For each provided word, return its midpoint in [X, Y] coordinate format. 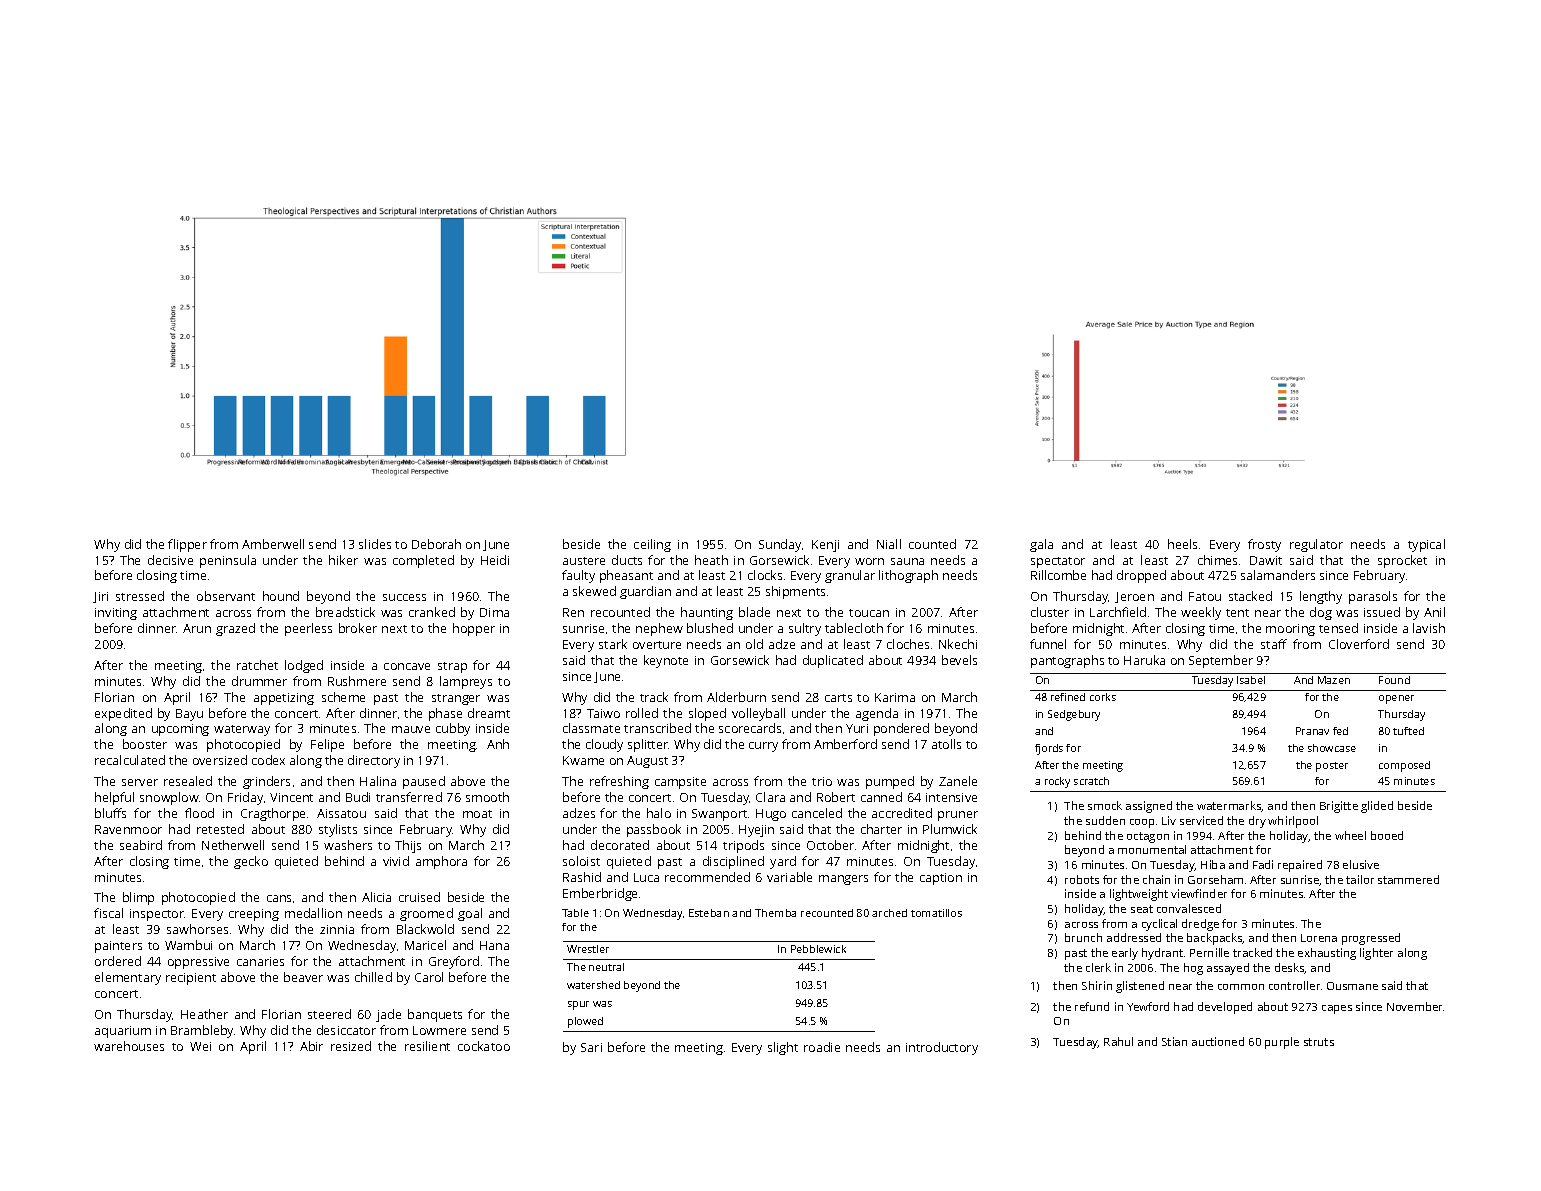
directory [374, 761]
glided [1377, 807]
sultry [805, 629]
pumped [890, 782]
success [404, 597]
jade [388, 1015]
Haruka [1144, 660]
